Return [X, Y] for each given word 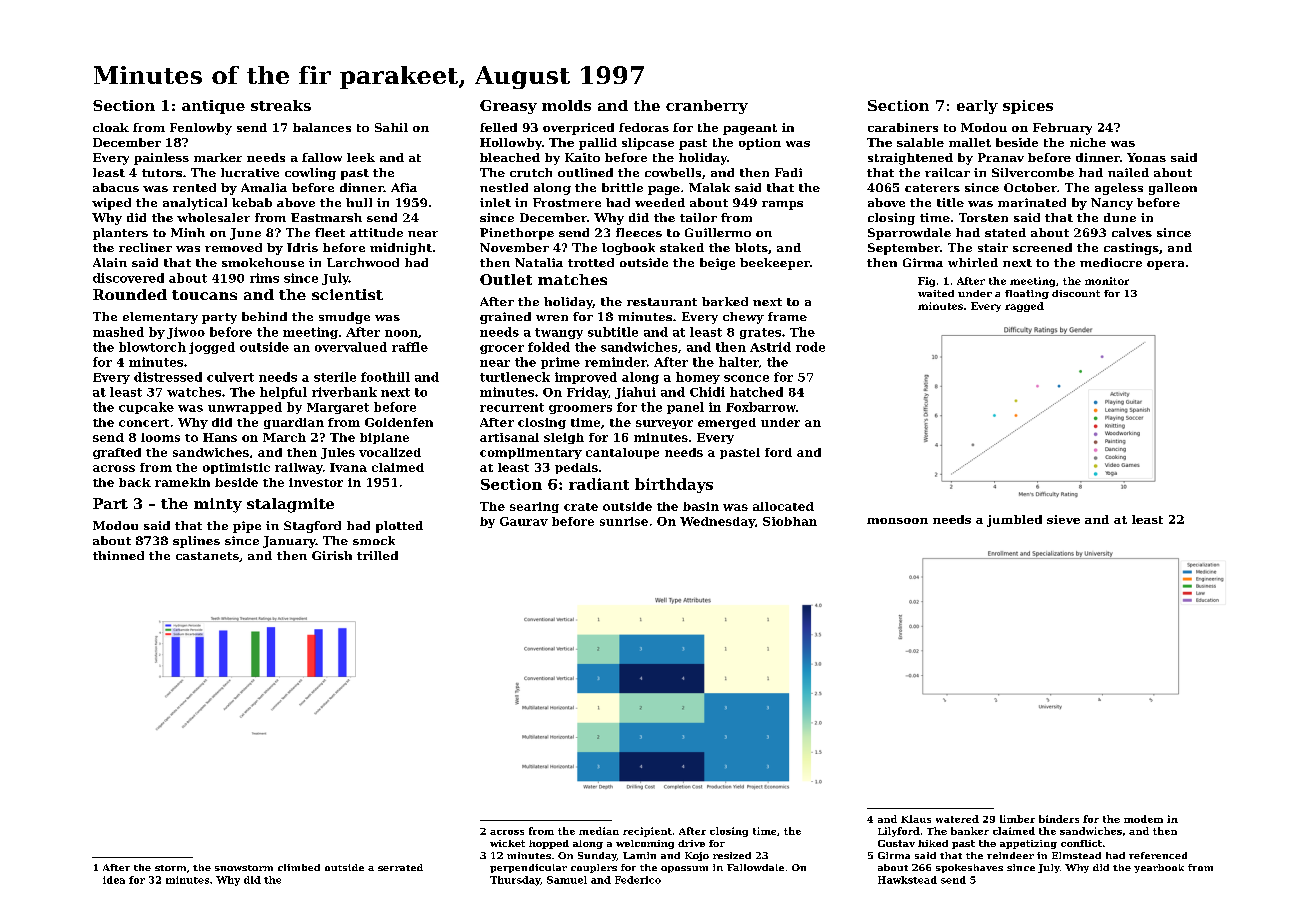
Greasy [508, 107]
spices [1028, 107]
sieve [1063, 519]
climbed [299, 867]
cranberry [707, 107]
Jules [338, 453]
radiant [599, 484]
